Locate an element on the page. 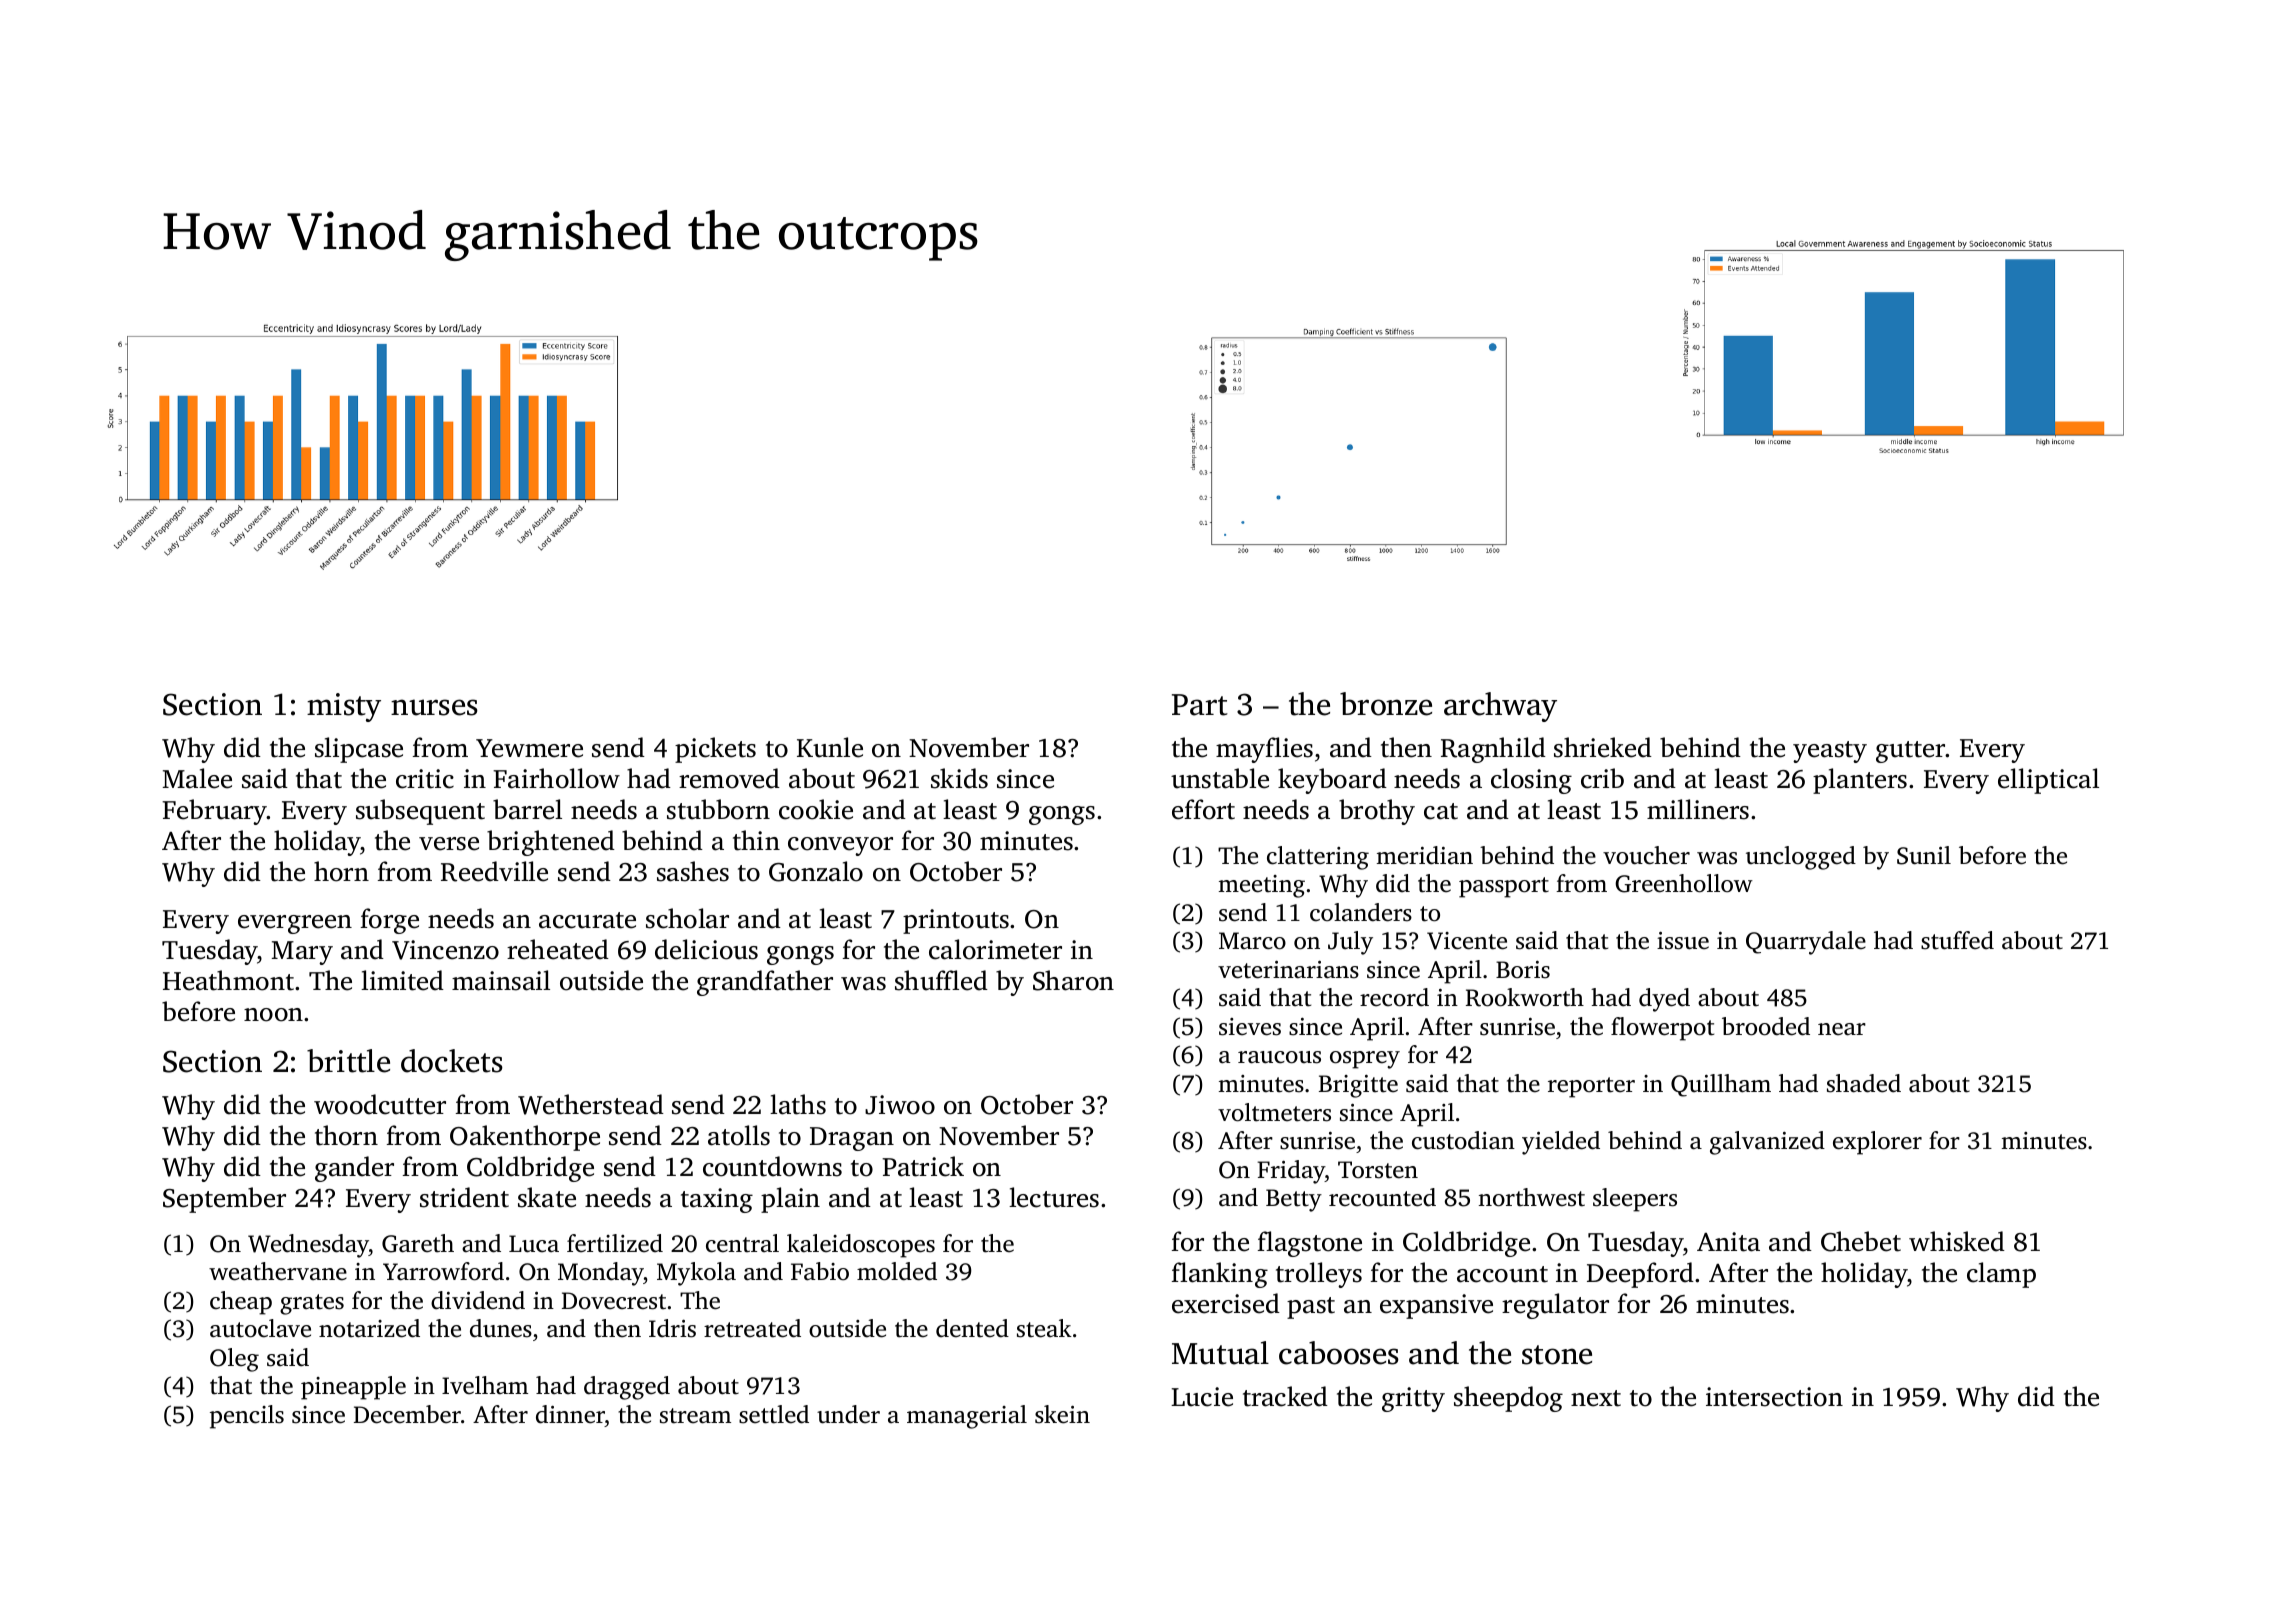  Chebet is located at coordinates (1861, 1241).
